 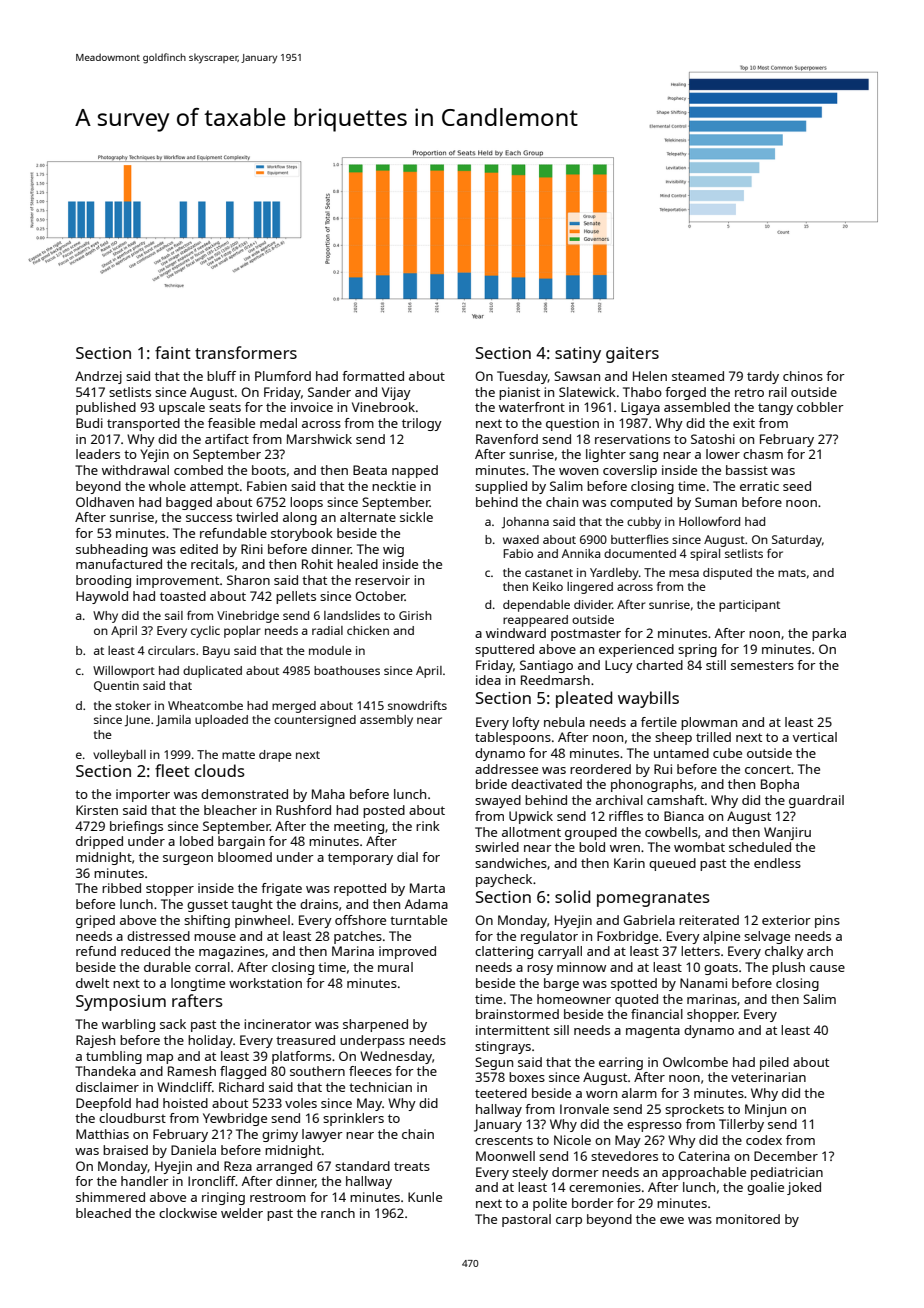 What do you see at coordinates (188, 1213) in the image?
I see `clockwise` at bounding box center [188, 1213].
